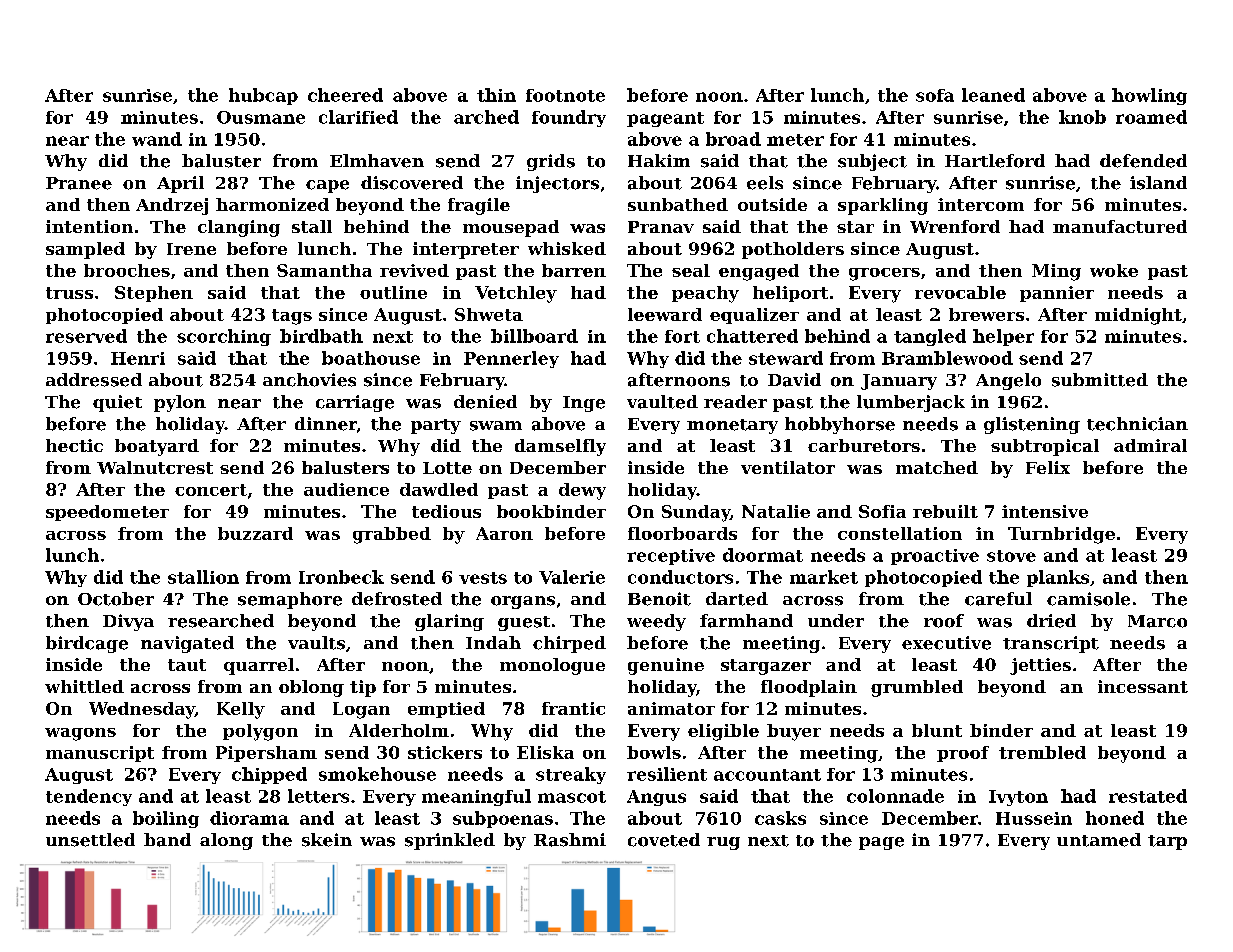 This image has height=952, width=1233. Describe the element at coordinates (224, 337) in the image. I see `scorching` at that location.
